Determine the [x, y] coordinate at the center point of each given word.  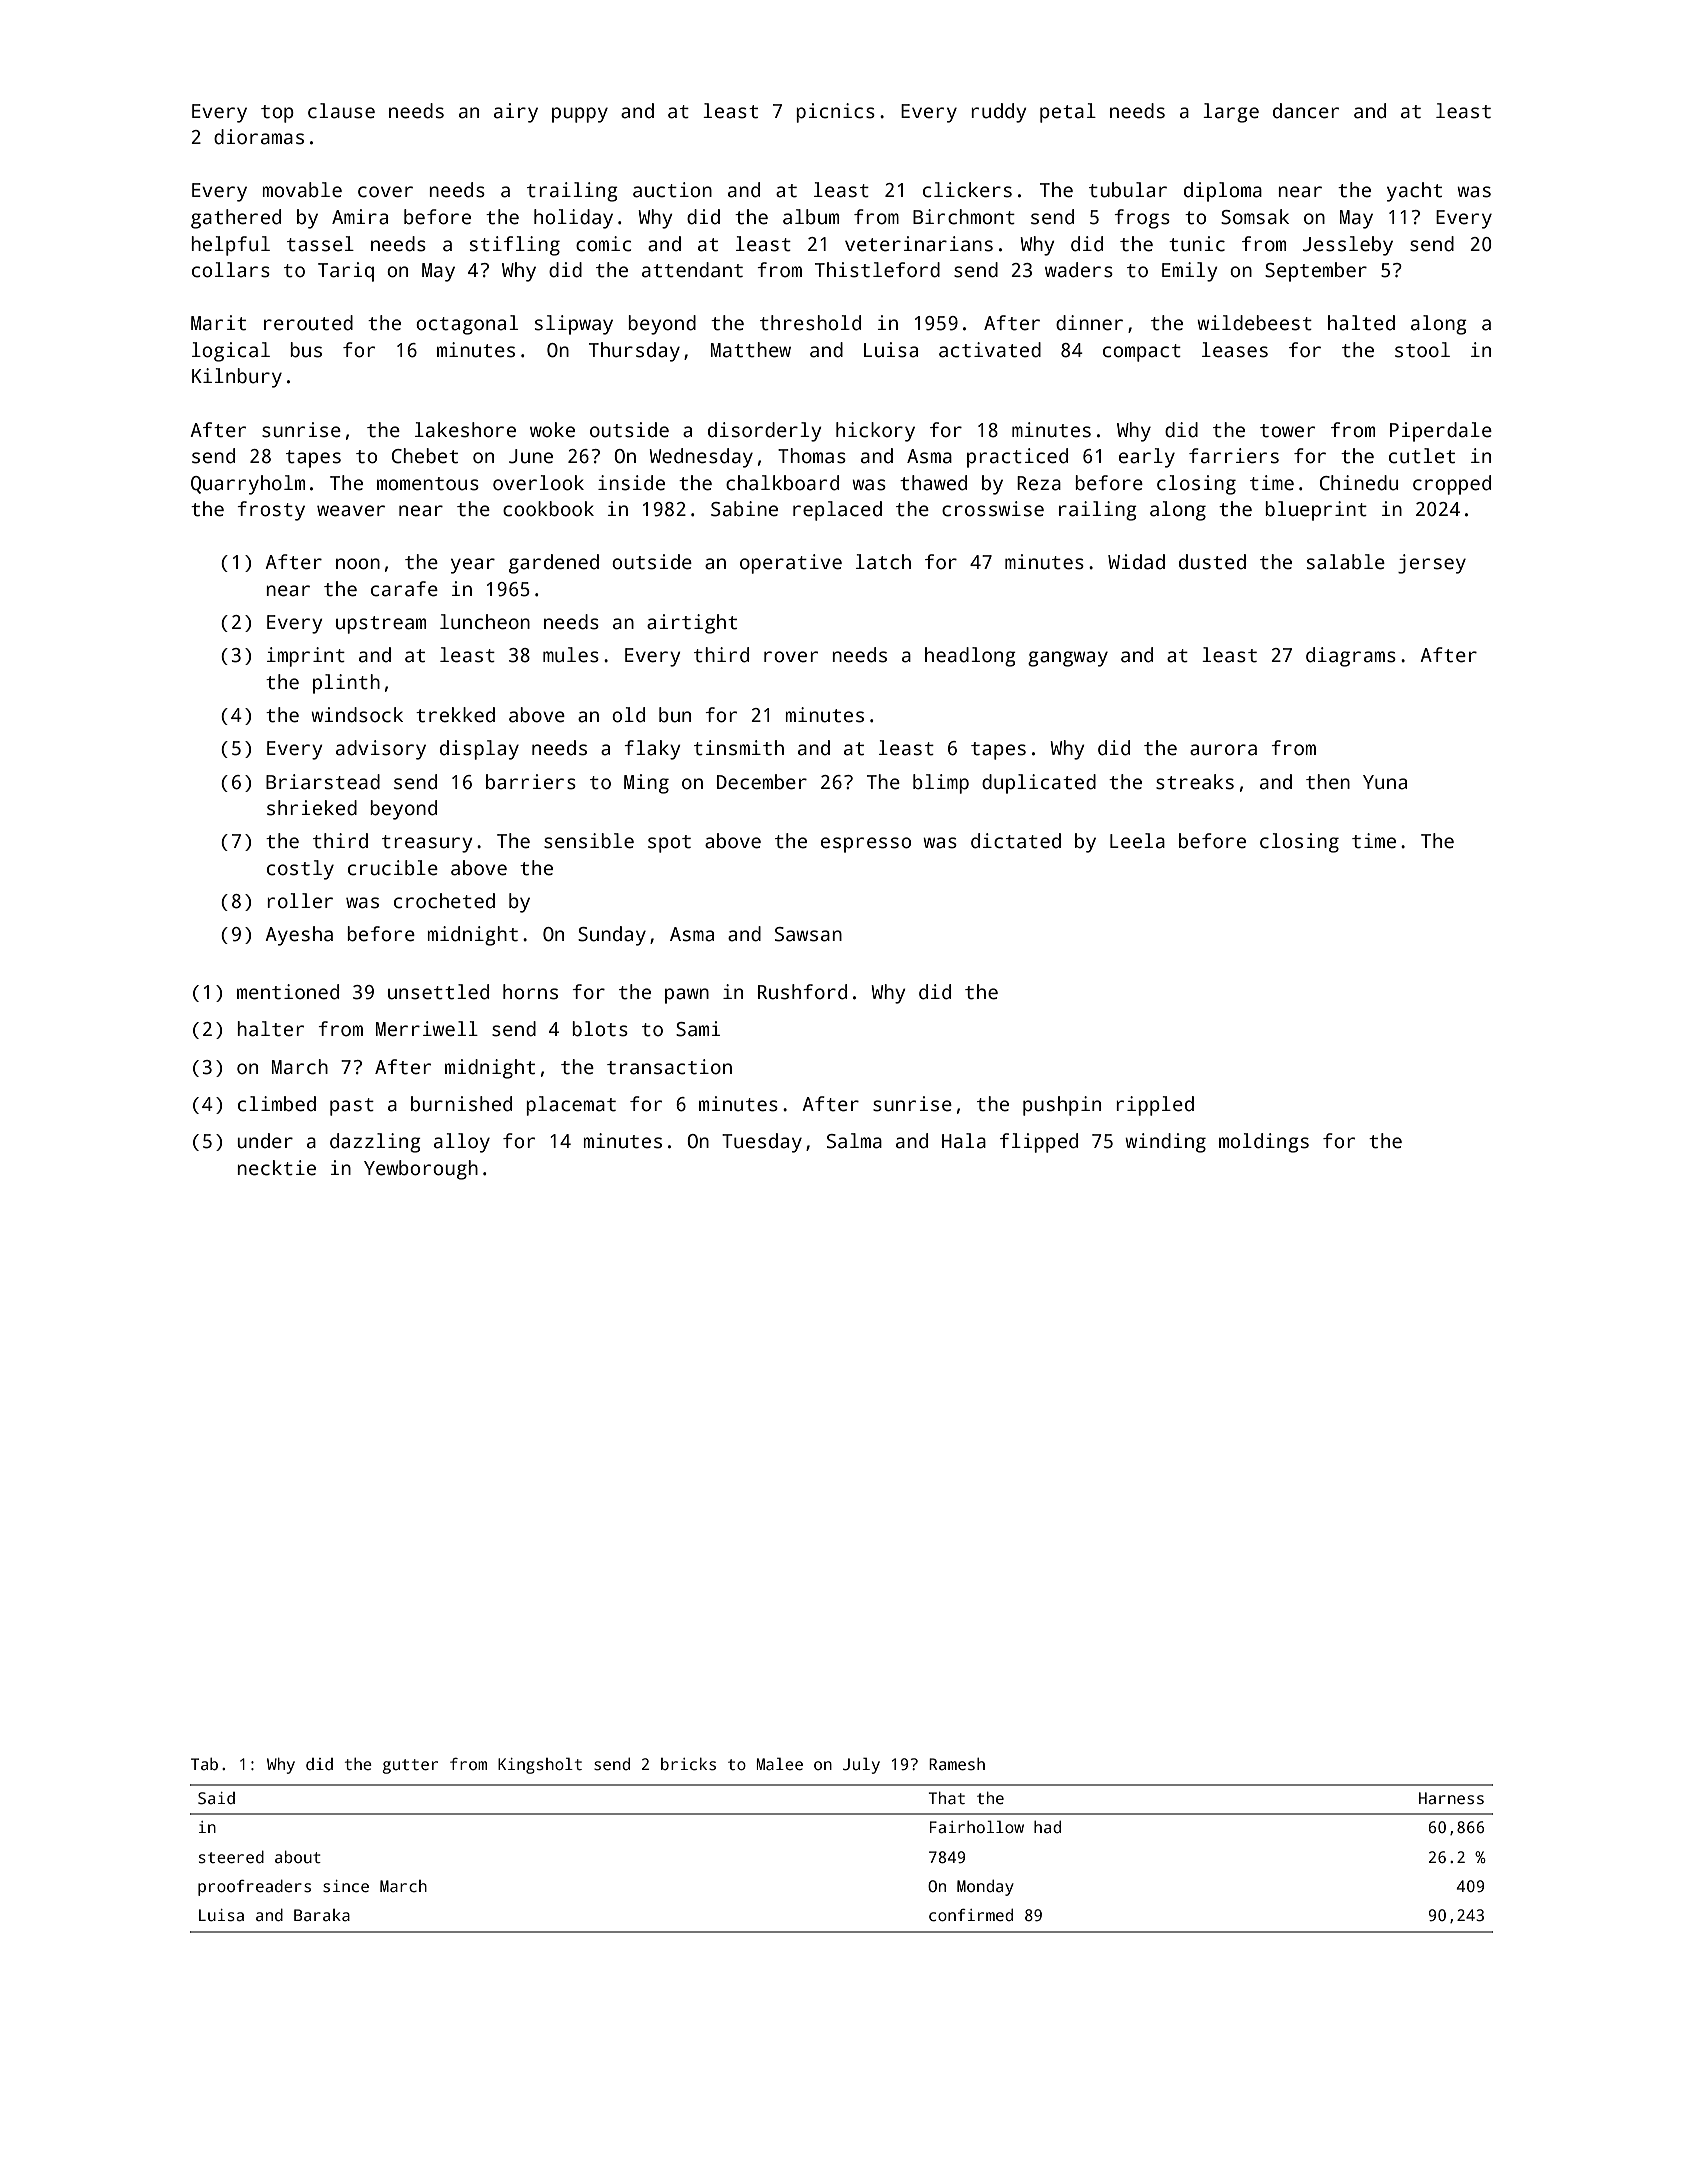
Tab [204, 1764]
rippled [1155, 1106]
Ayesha [299, 936]
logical [231, 352]
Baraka [322, 1915]
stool [1422, 350]
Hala [964, 1141]
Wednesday [701, 458]
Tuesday [762, 1143]
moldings [1264, 1143]
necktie [276, 1168]
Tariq [346, 272]
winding [1165, 1143]
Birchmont [964, 217]
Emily [1190, 272]
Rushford [802, 992]
